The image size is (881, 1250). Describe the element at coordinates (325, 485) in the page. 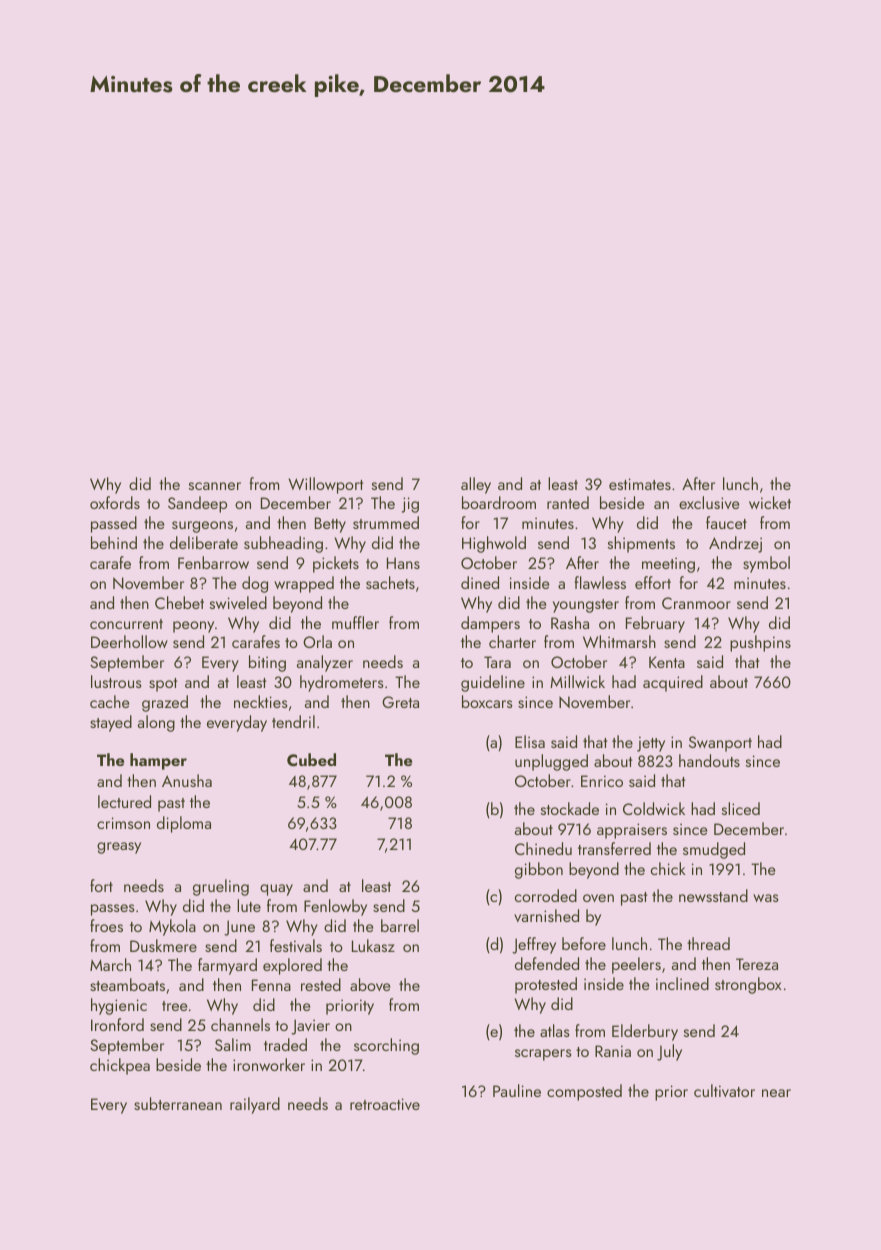

I see `Willowport` at that location.
